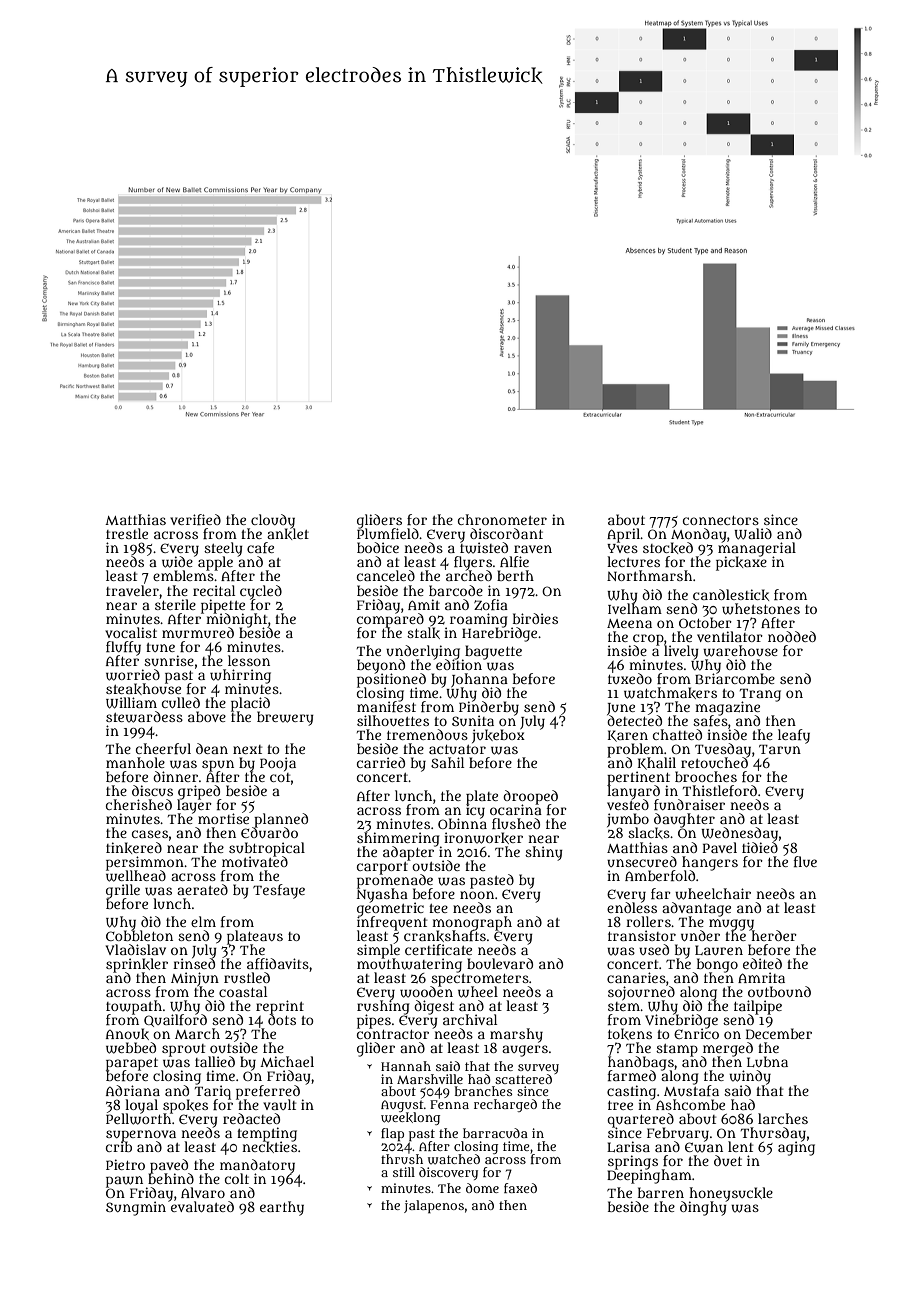 The height and width of the image is (1308, 924). I want to click on baguette, so click(493, 652).
